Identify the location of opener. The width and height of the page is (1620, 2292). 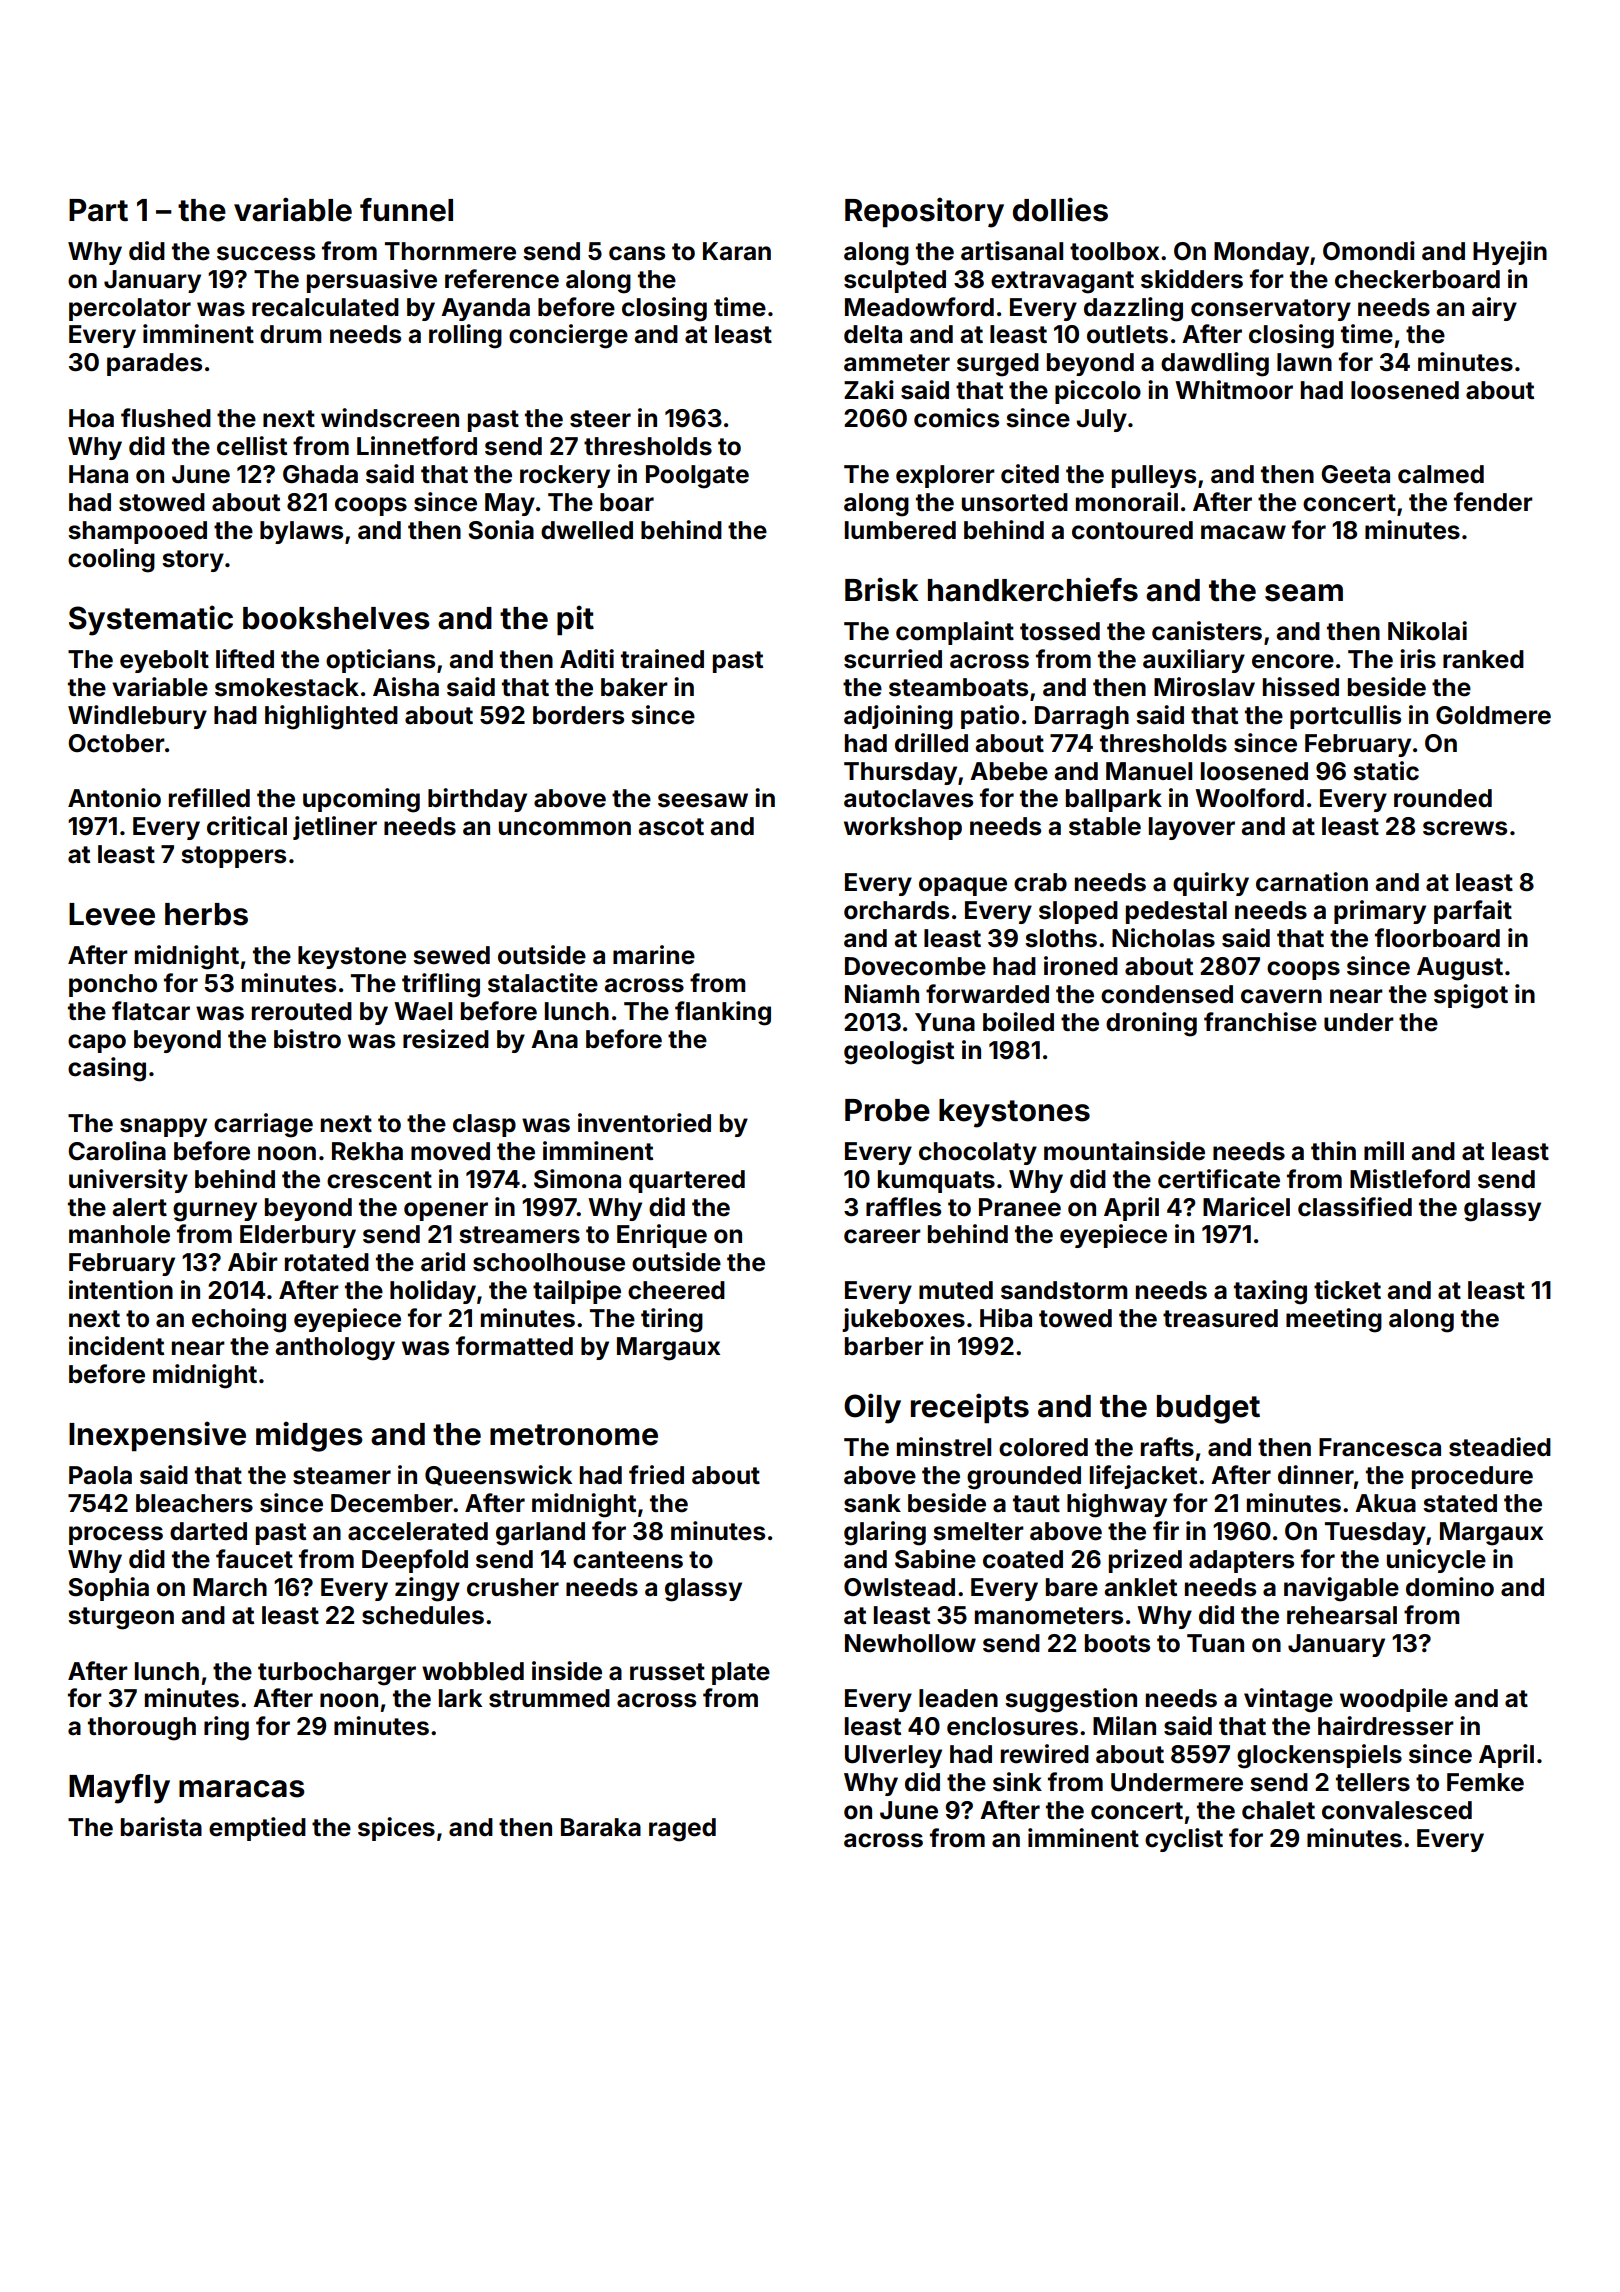
(446, 1211).
